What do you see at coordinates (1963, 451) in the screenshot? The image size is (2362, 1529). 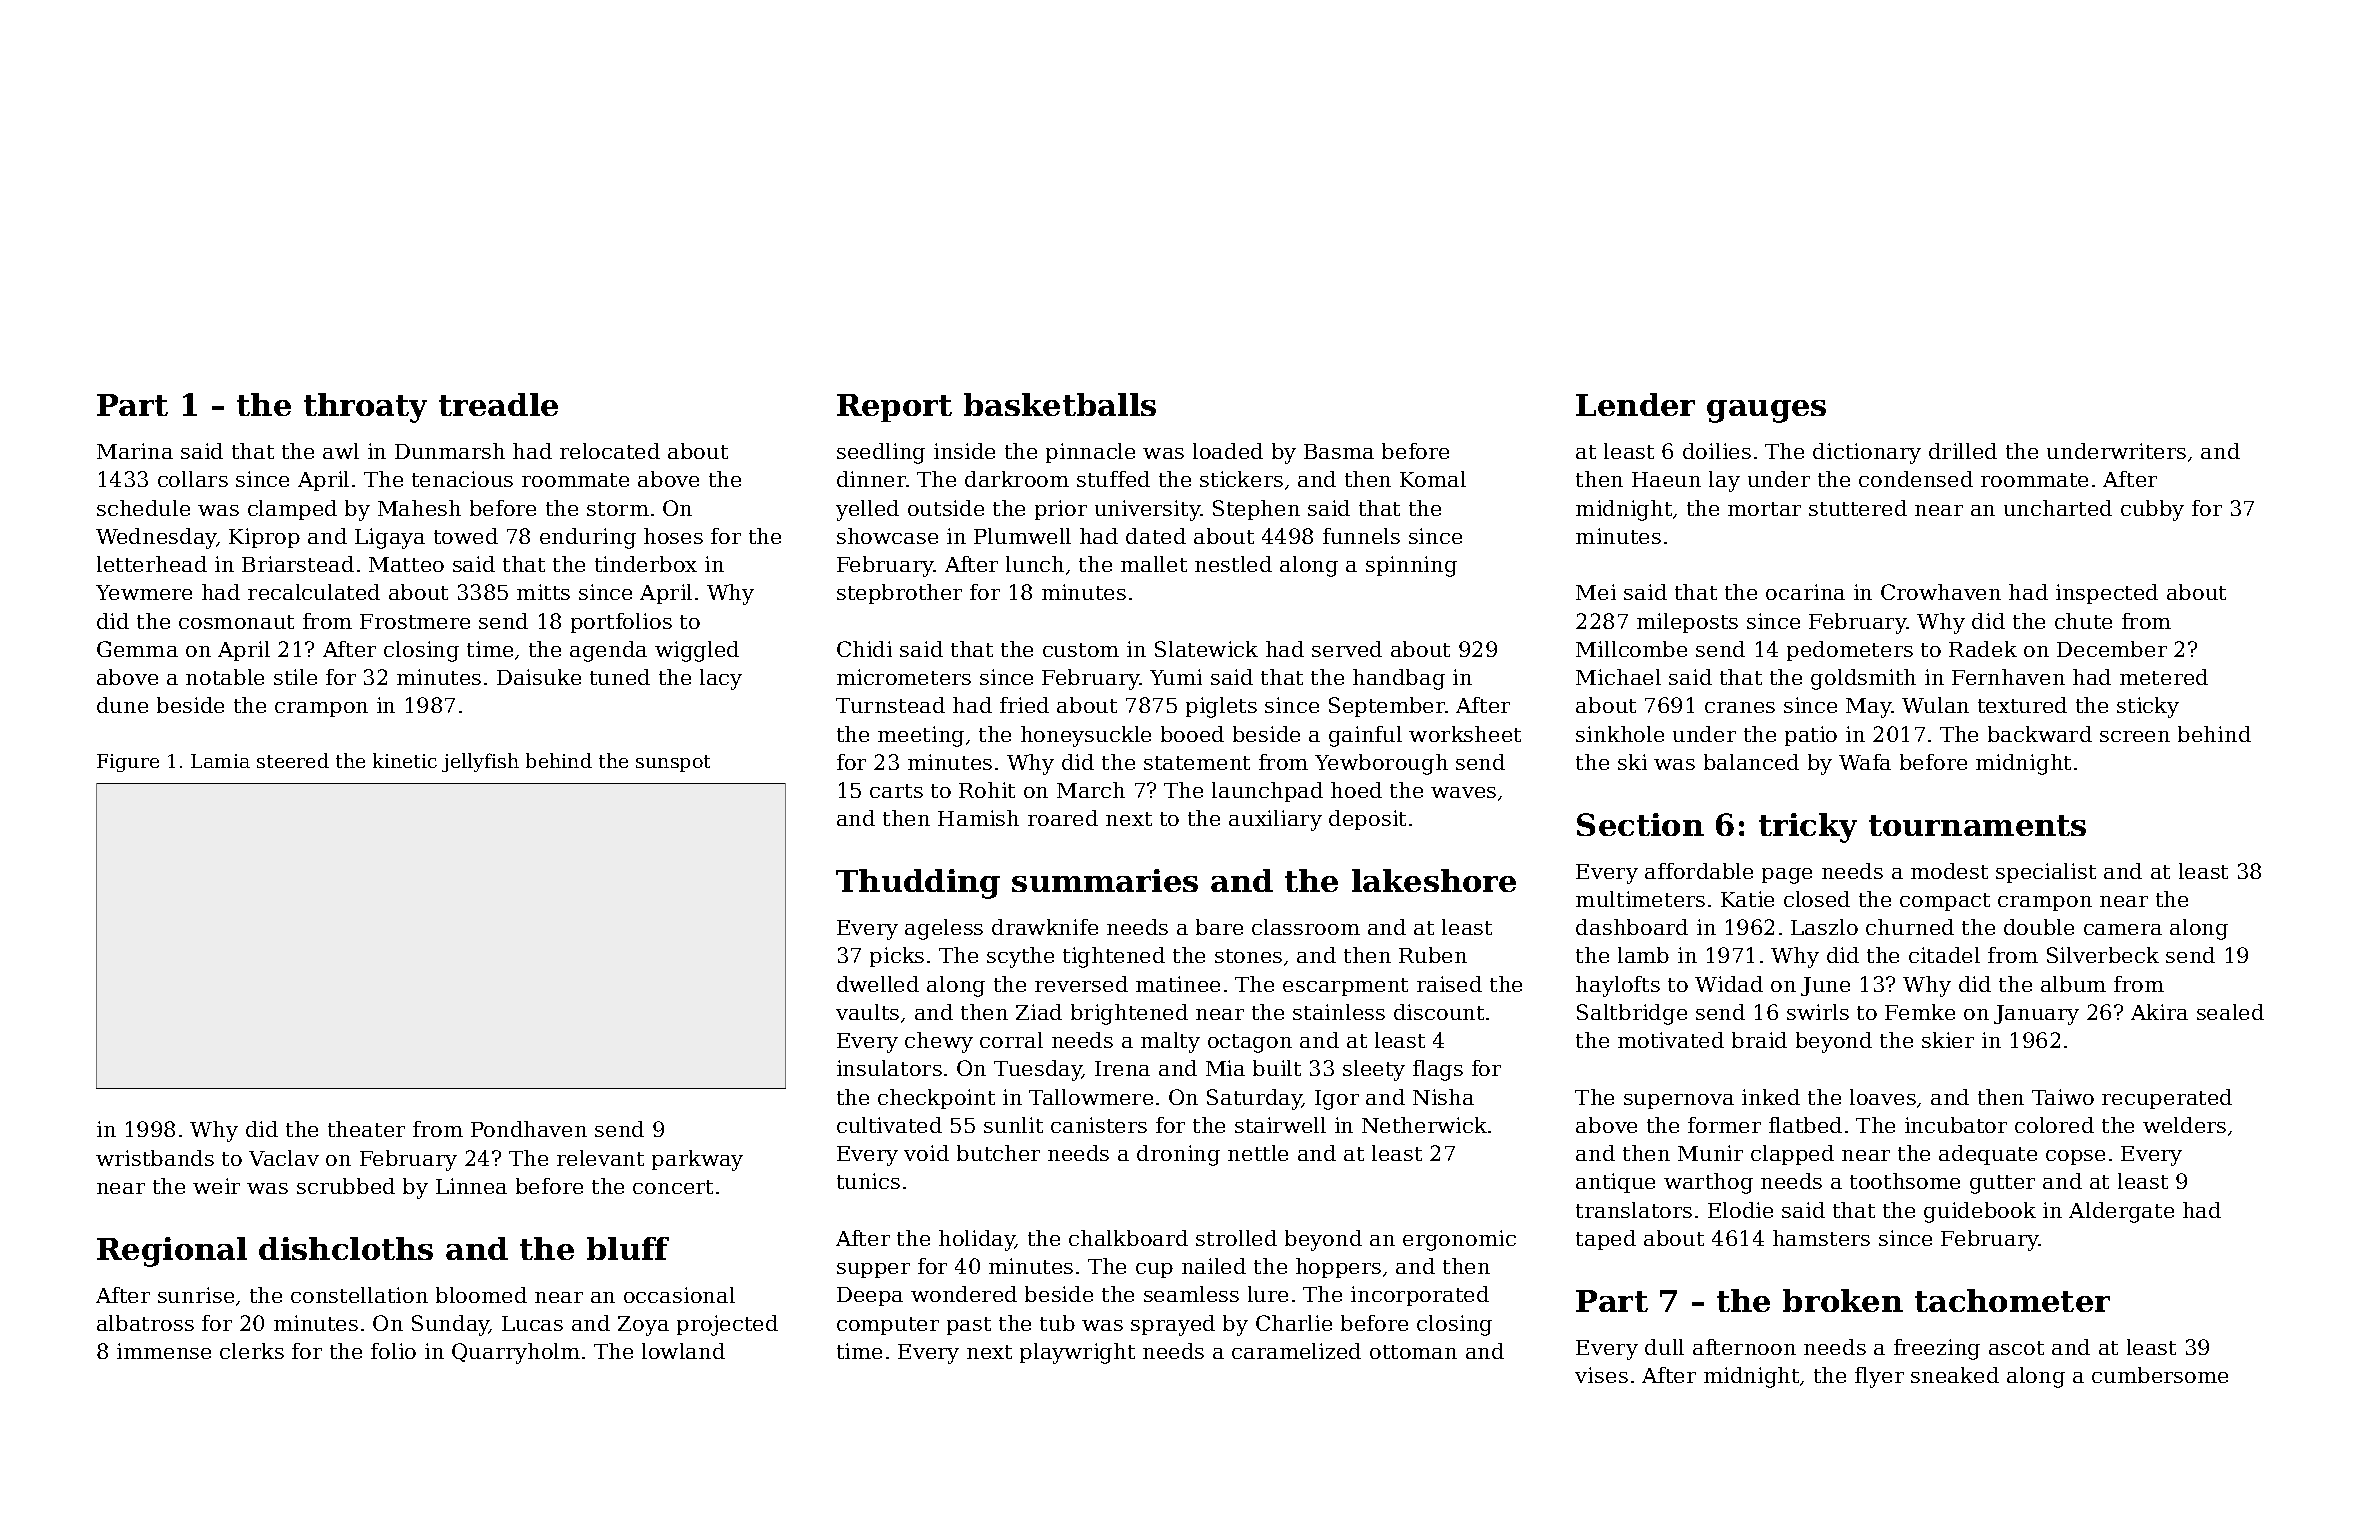 I see `drilled` at bounding box center [1963, 451].
